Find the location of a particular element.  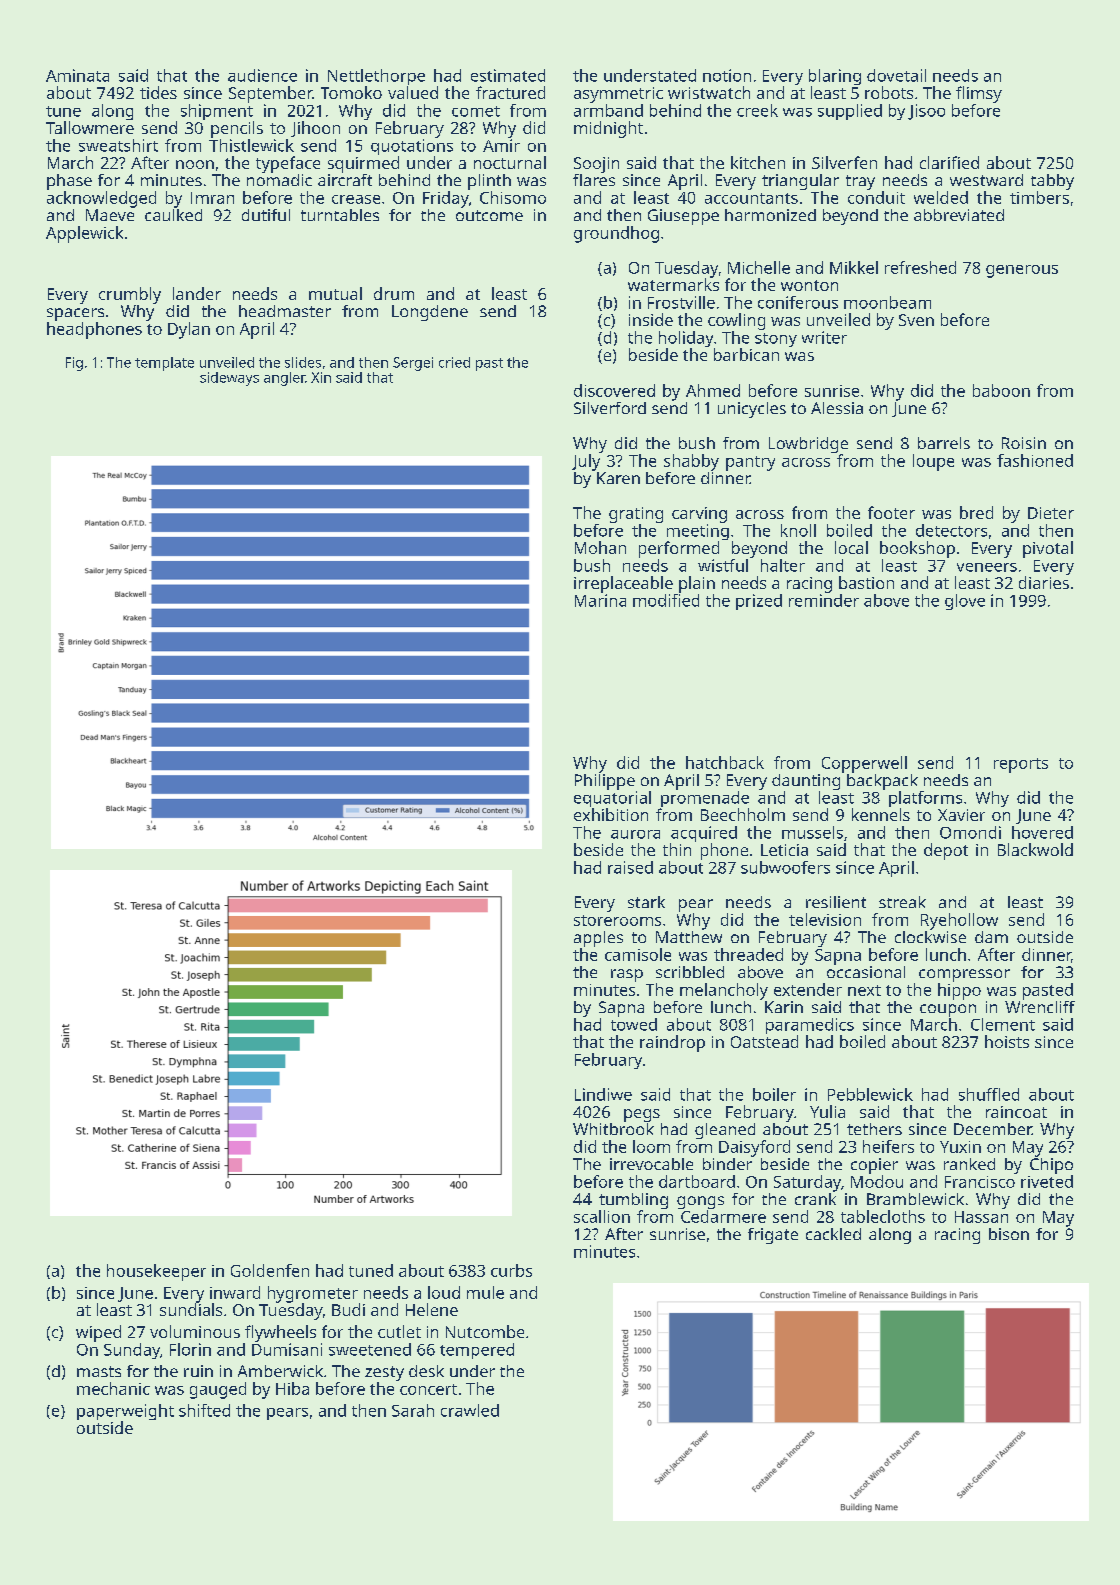

raised is located at coordinates (630, 867).
